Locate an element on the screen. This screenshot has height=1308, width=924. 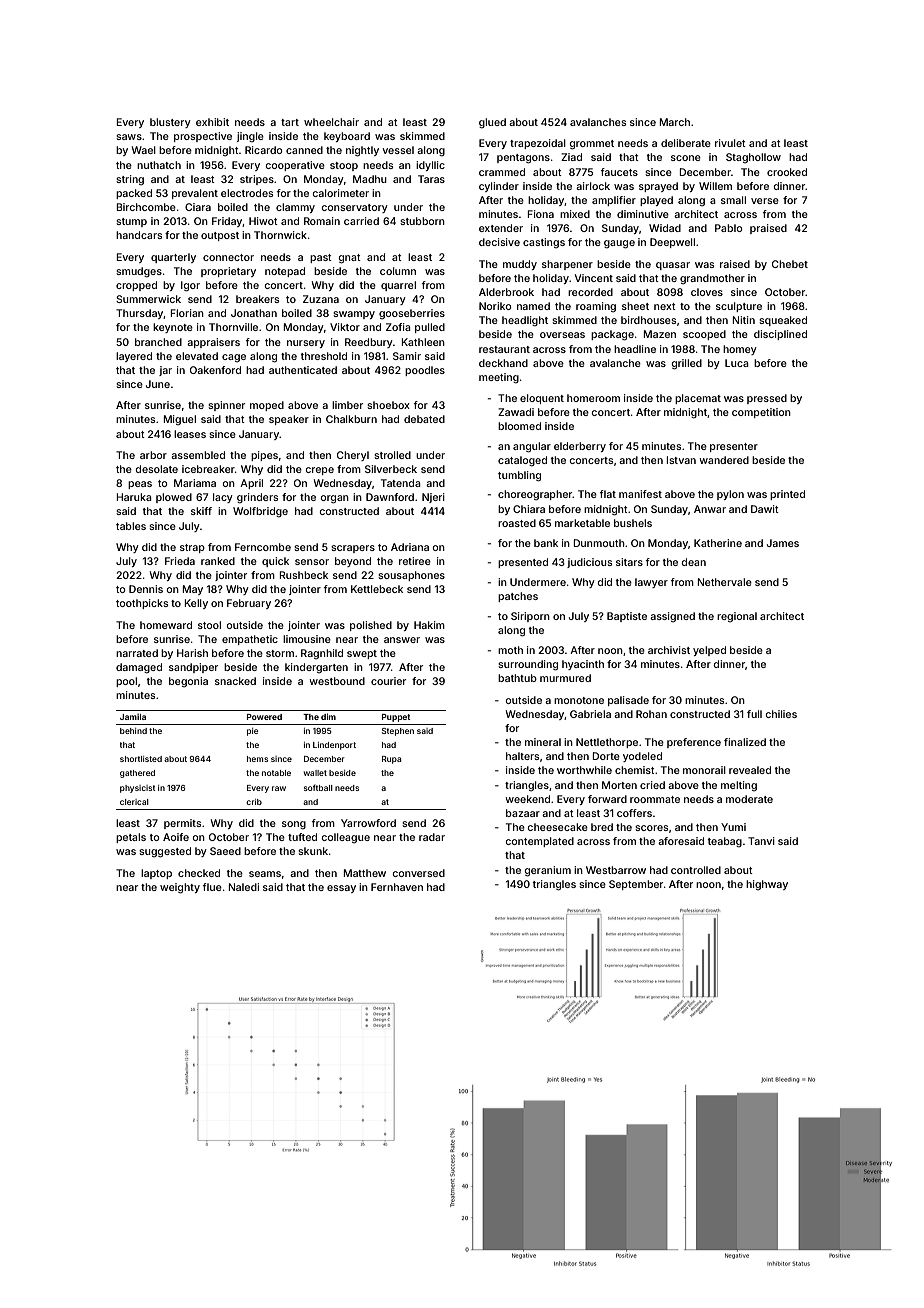
bathtub is located at coordinates (517, 678).
